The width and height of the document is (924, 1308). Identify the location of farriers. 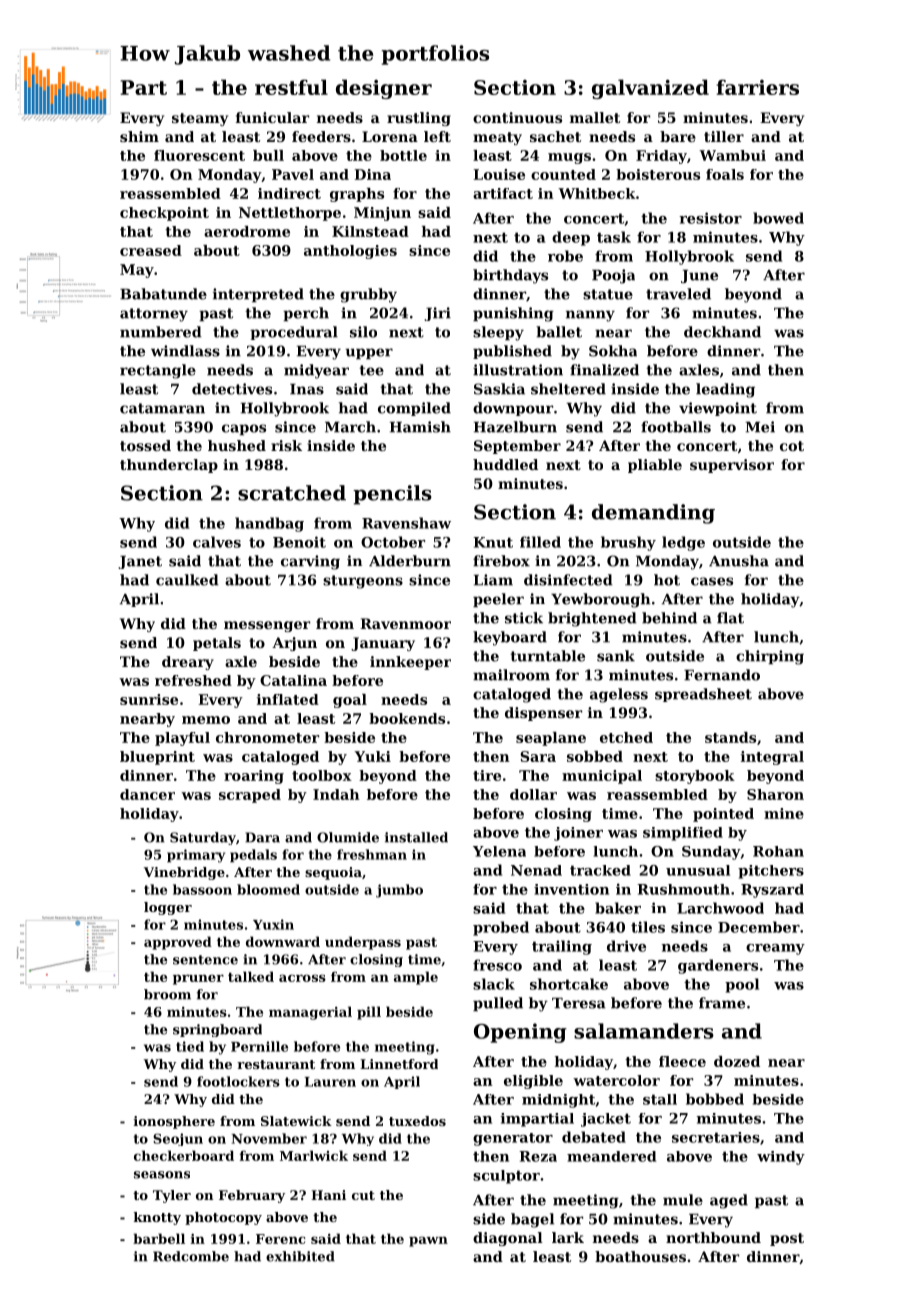
(758, 87).
